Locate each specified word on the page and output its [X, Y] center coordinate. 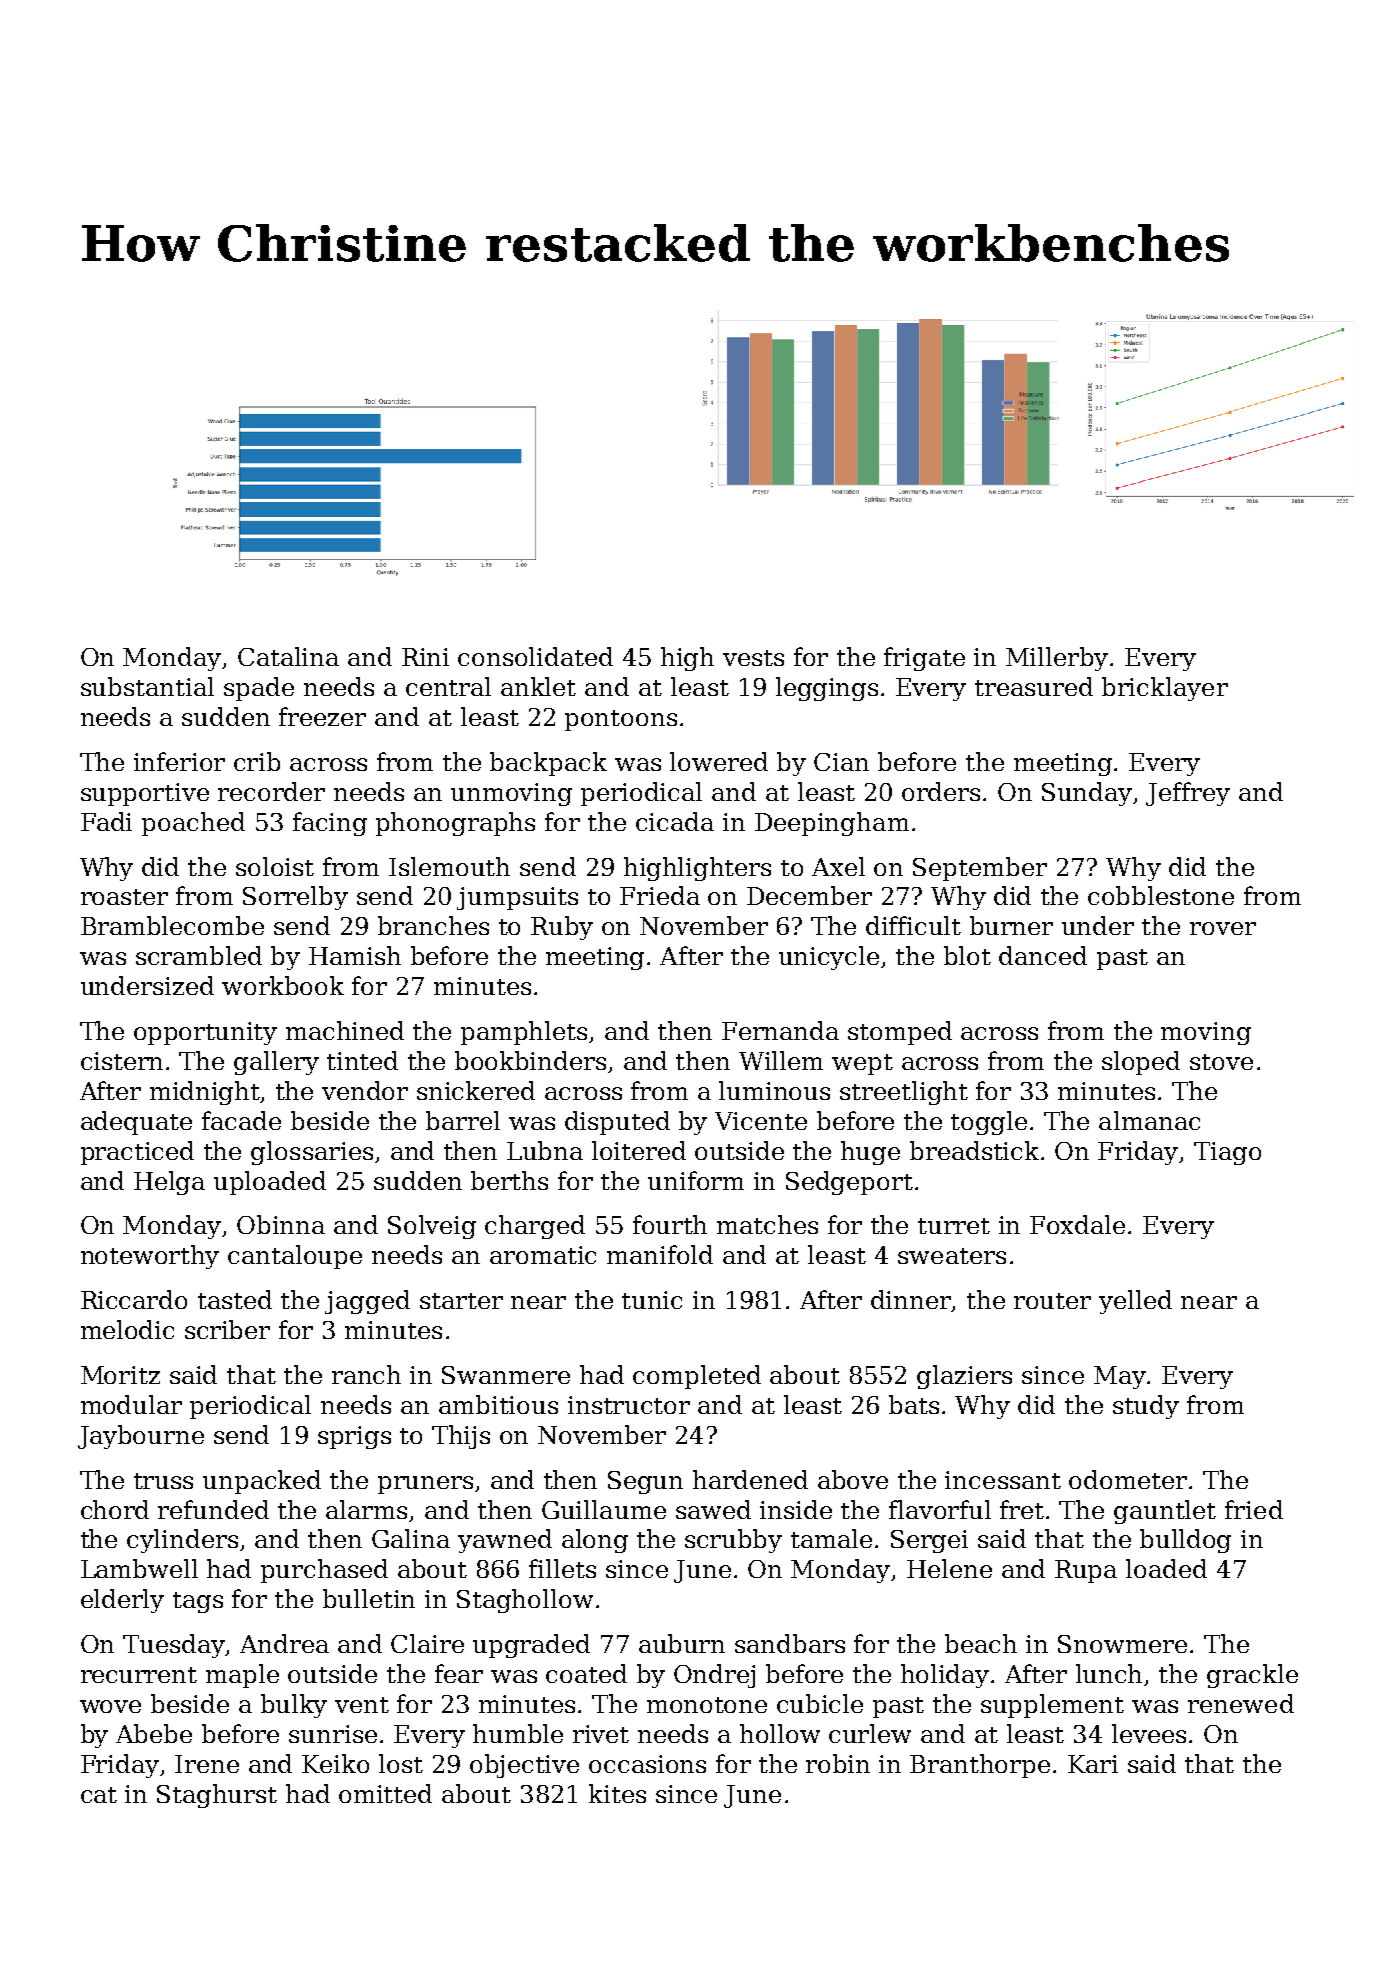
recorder [271, 791]
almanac [1149, 1120]
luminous [774, 1090]
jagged [367, 1302]
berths [509, 1180]
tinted [362, 1060]
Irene [207, 1764]
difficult [913, 925]
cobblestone [1161, 895]
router [1052, 1301]
